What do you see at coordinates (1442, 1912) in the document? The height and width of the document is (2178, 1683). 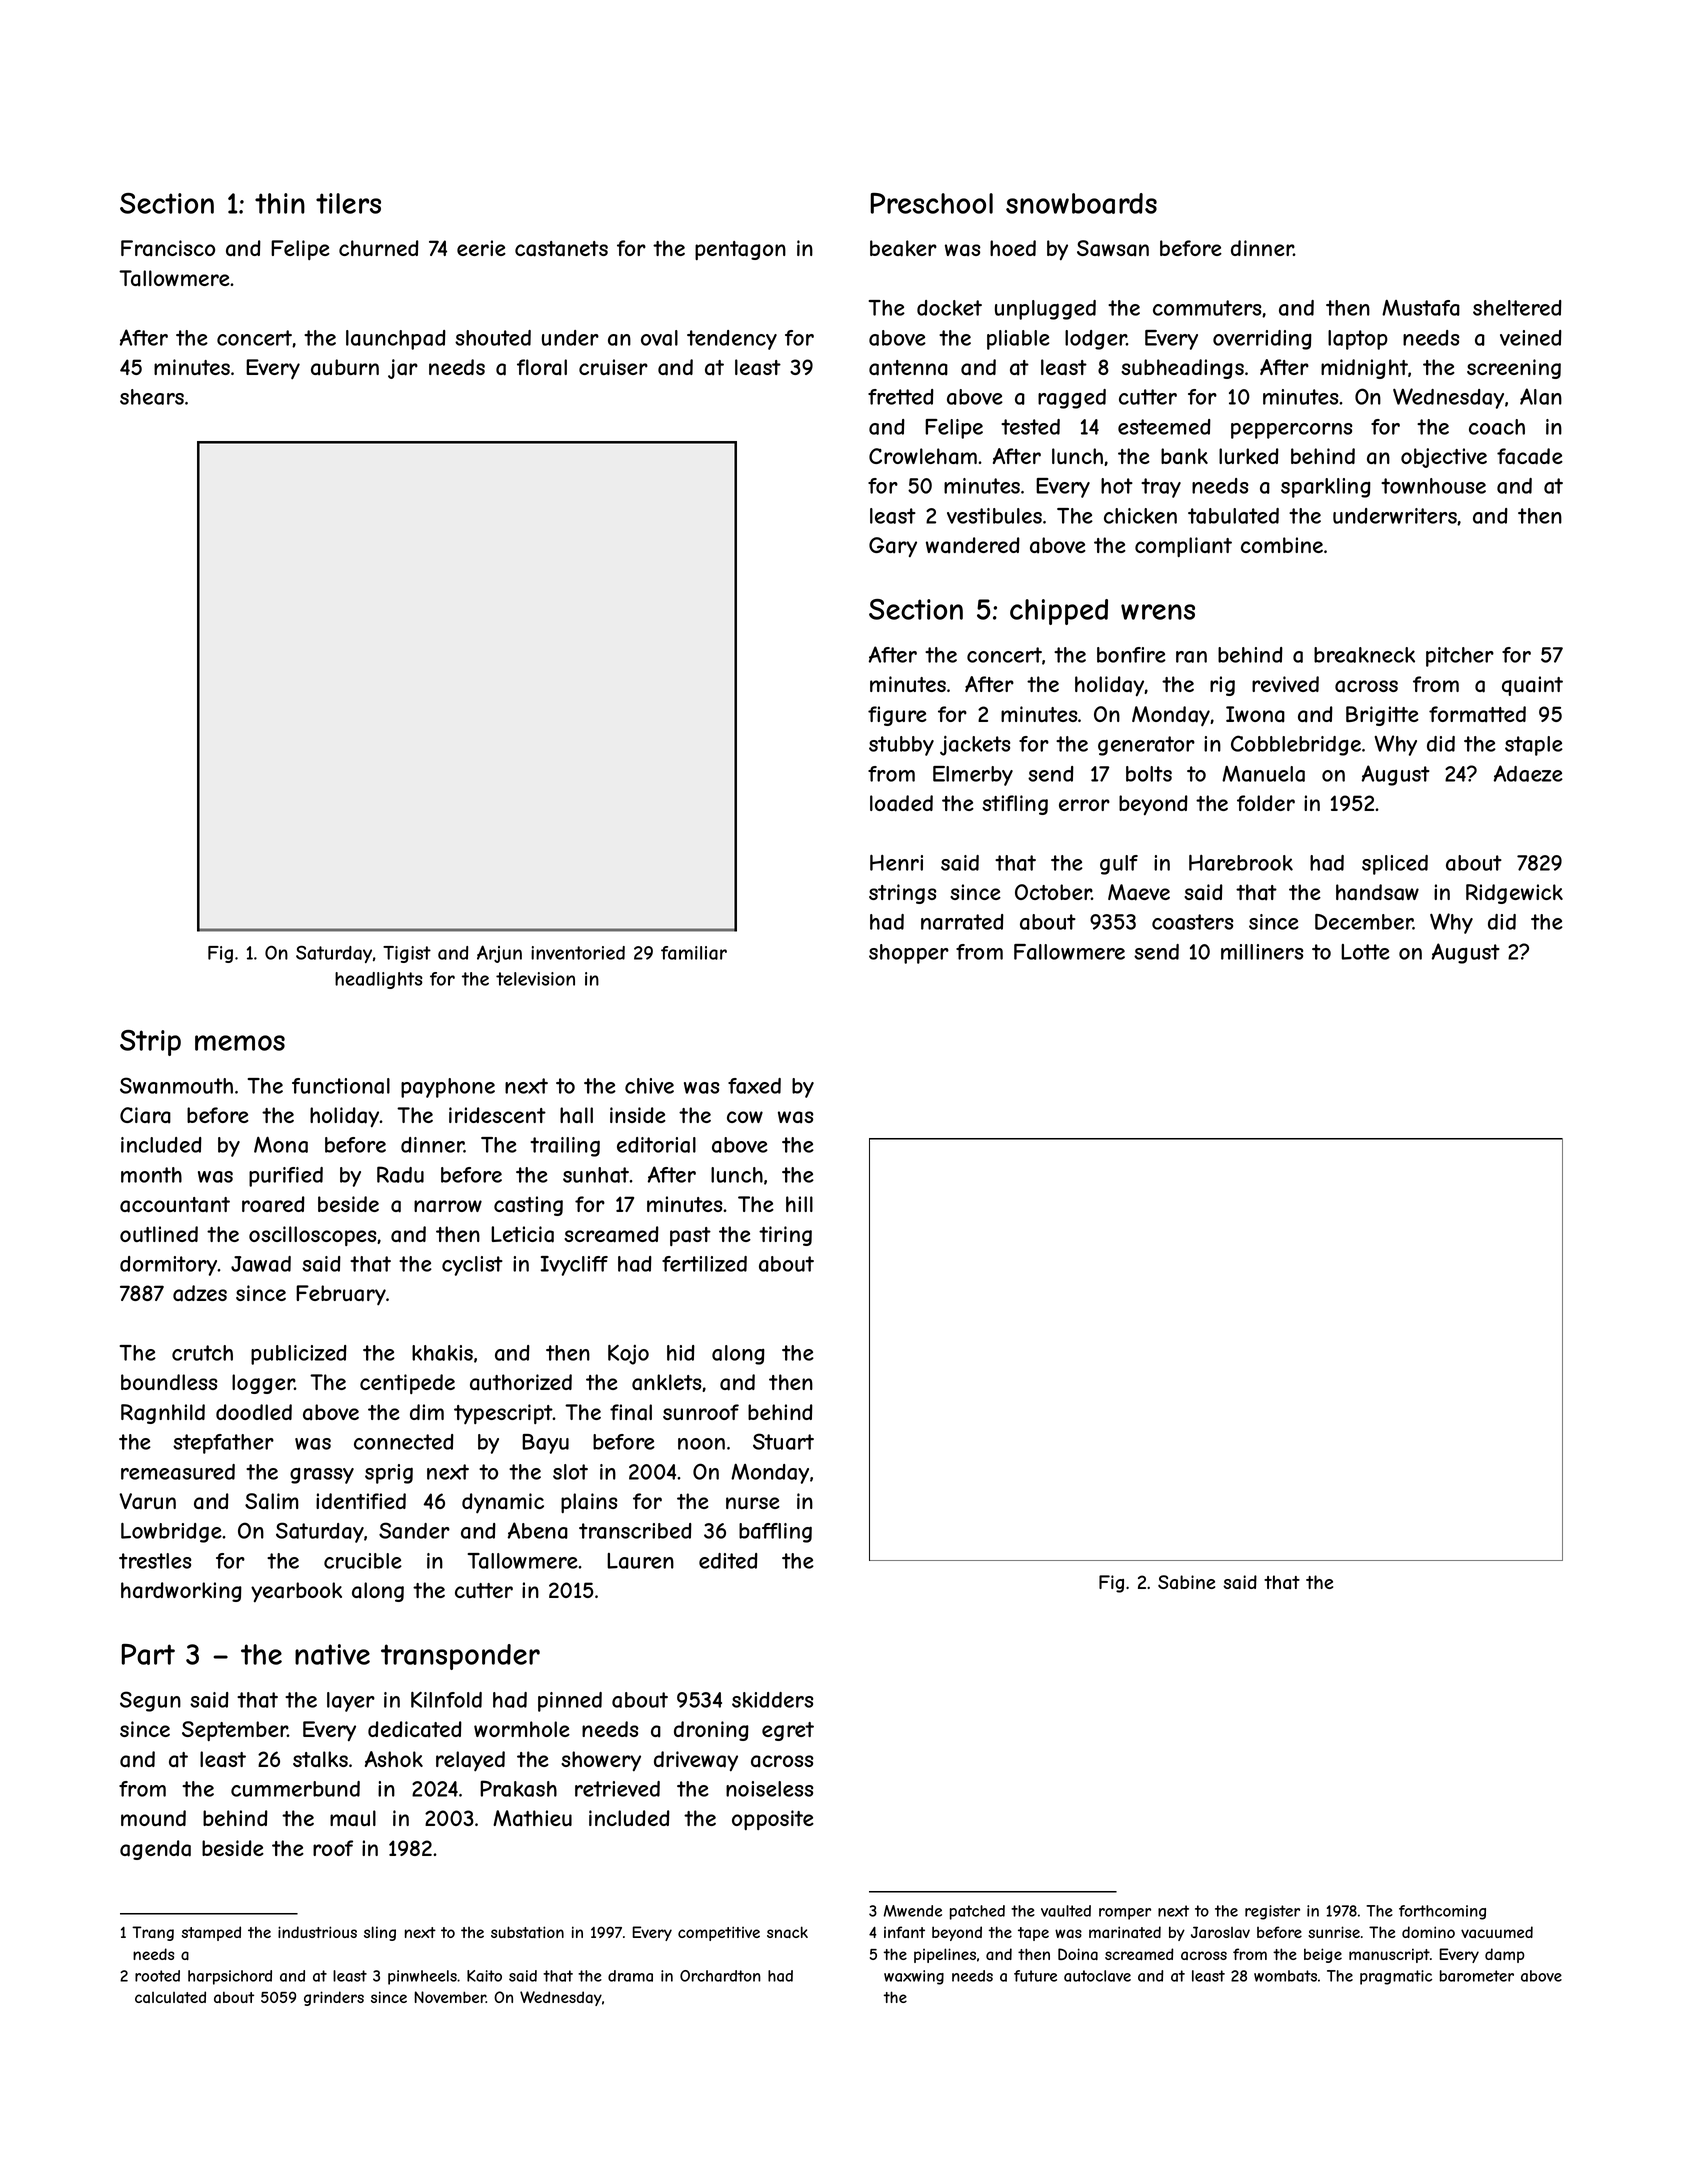 I see `forthcoming` at bounding box center [1442, 1912].
